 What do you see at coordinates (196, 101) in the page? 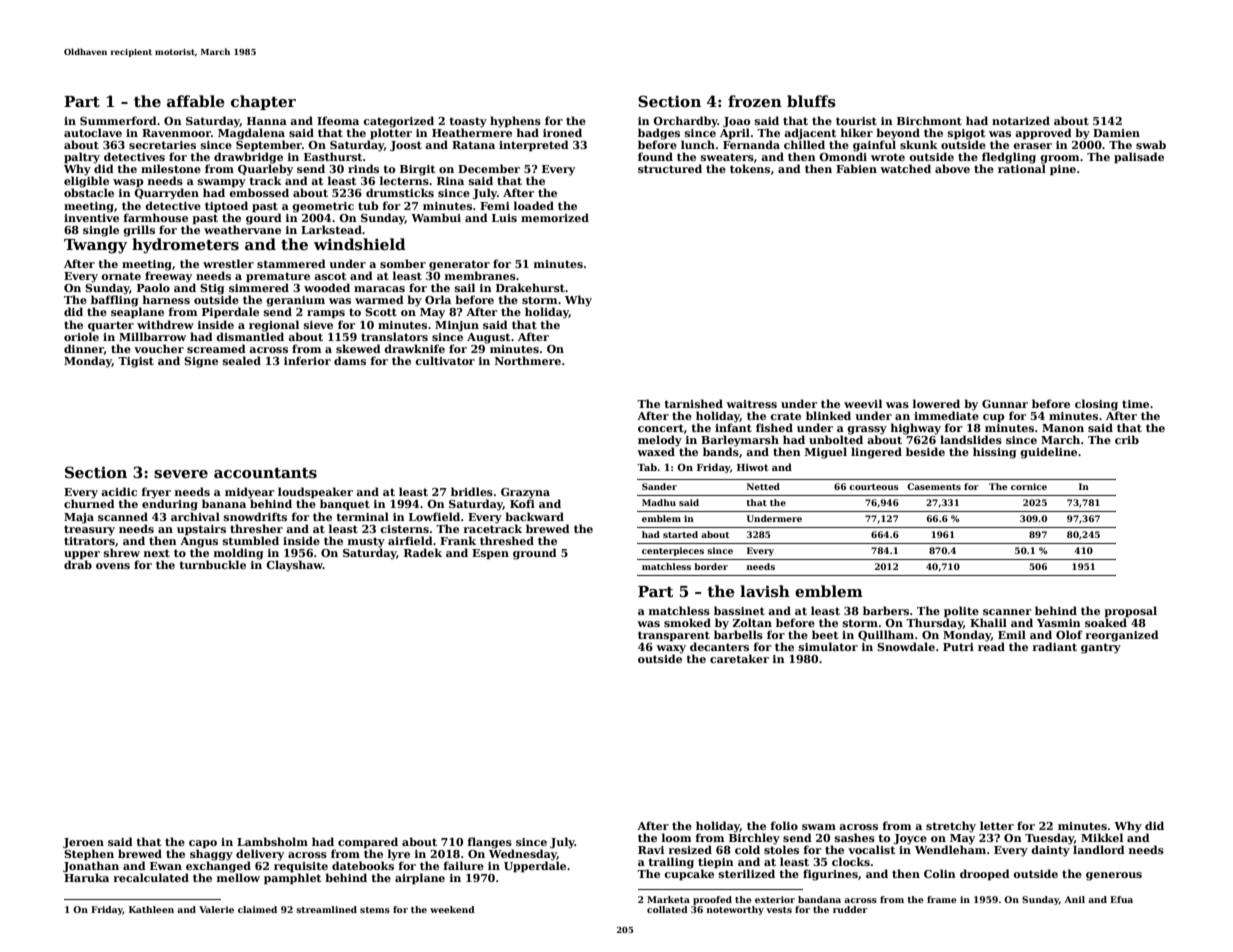
I see `affable` at bounding box center [196, 101].
